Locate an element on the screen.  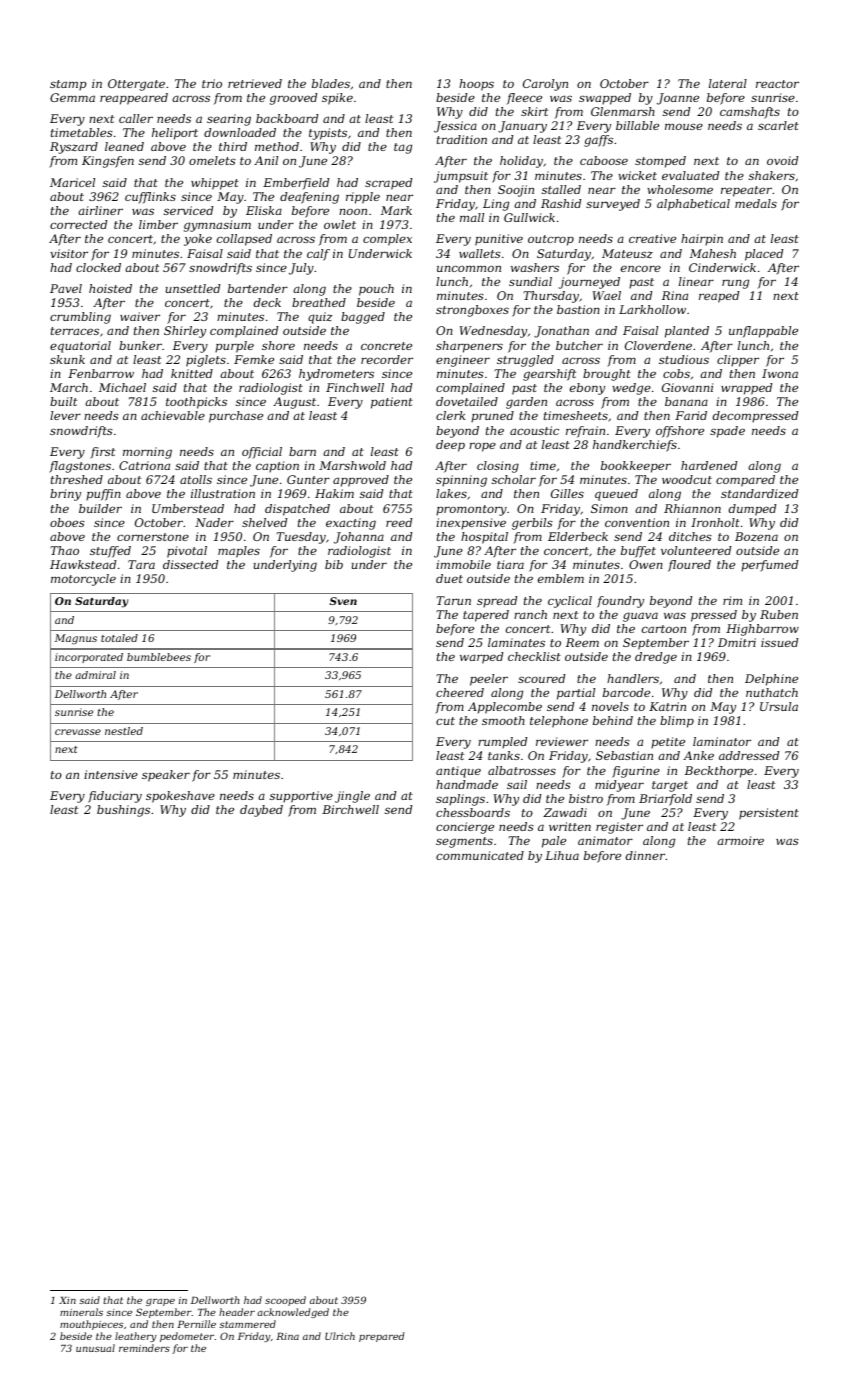
grape is located at coordinates (160, 1302).
